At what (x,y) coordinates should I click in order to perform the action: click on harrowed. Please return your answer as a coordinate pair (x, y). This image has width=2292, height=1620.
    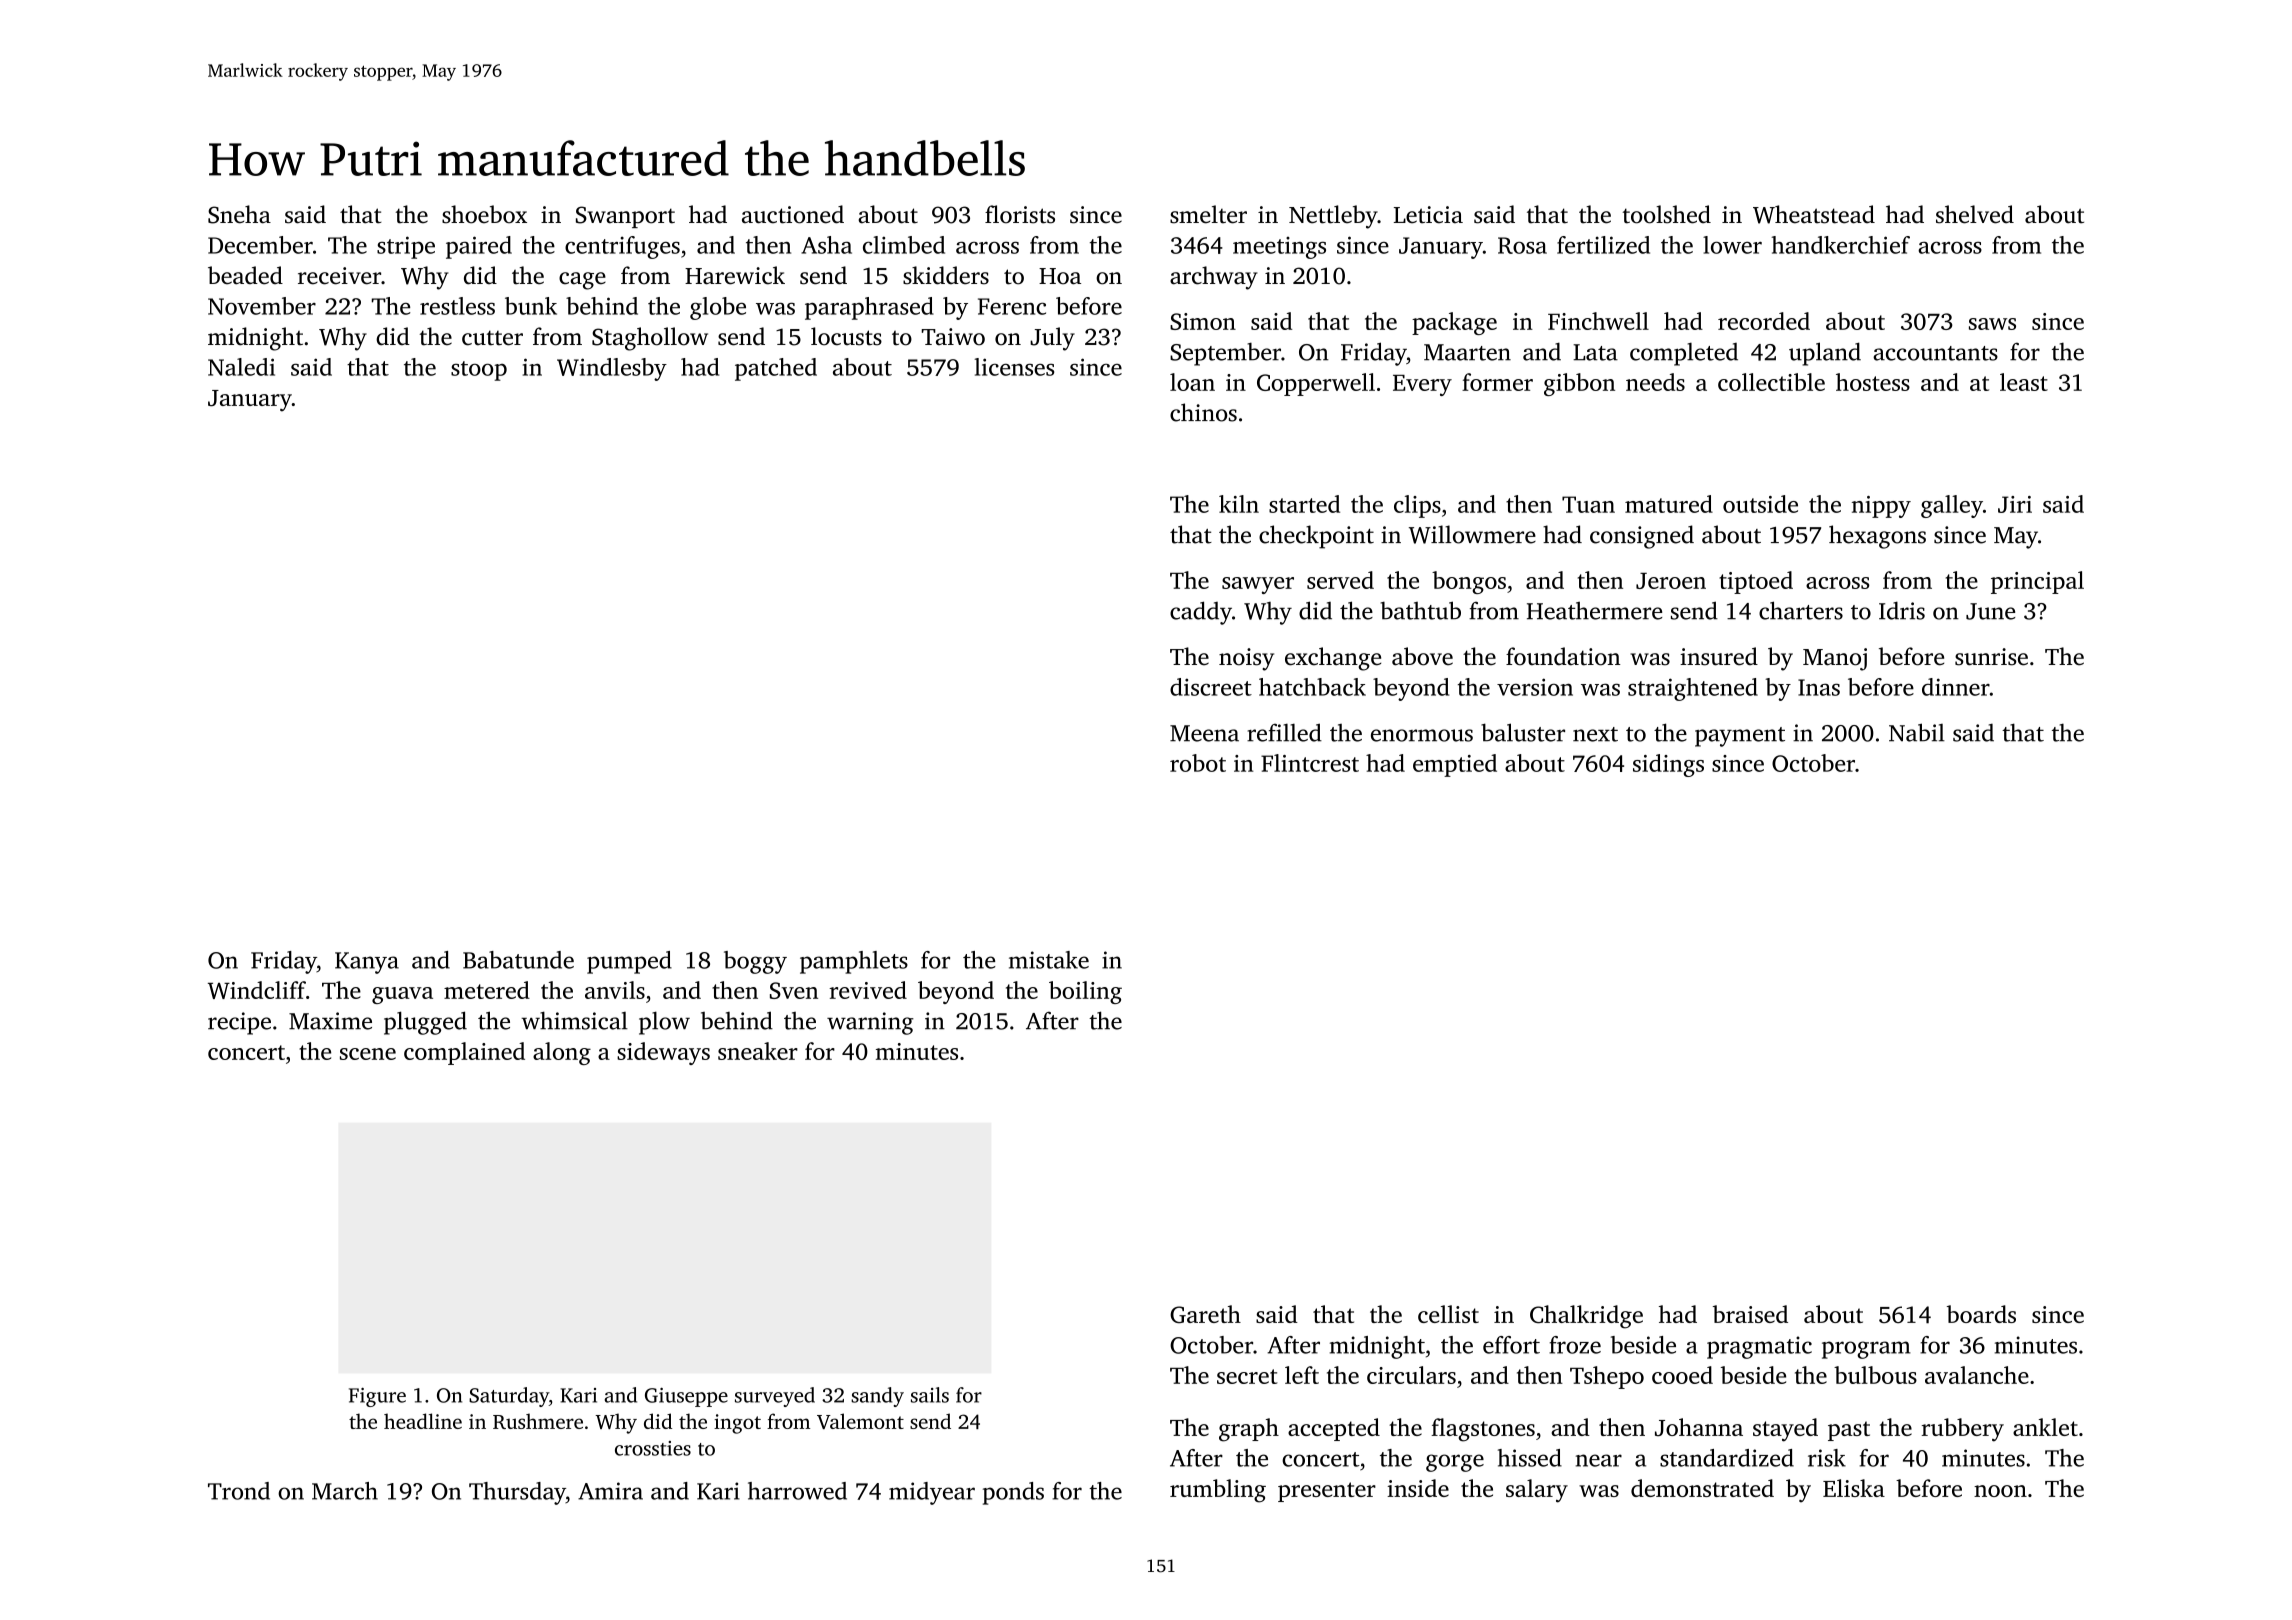
    Looking at the image, I should click on (797, 1491).
